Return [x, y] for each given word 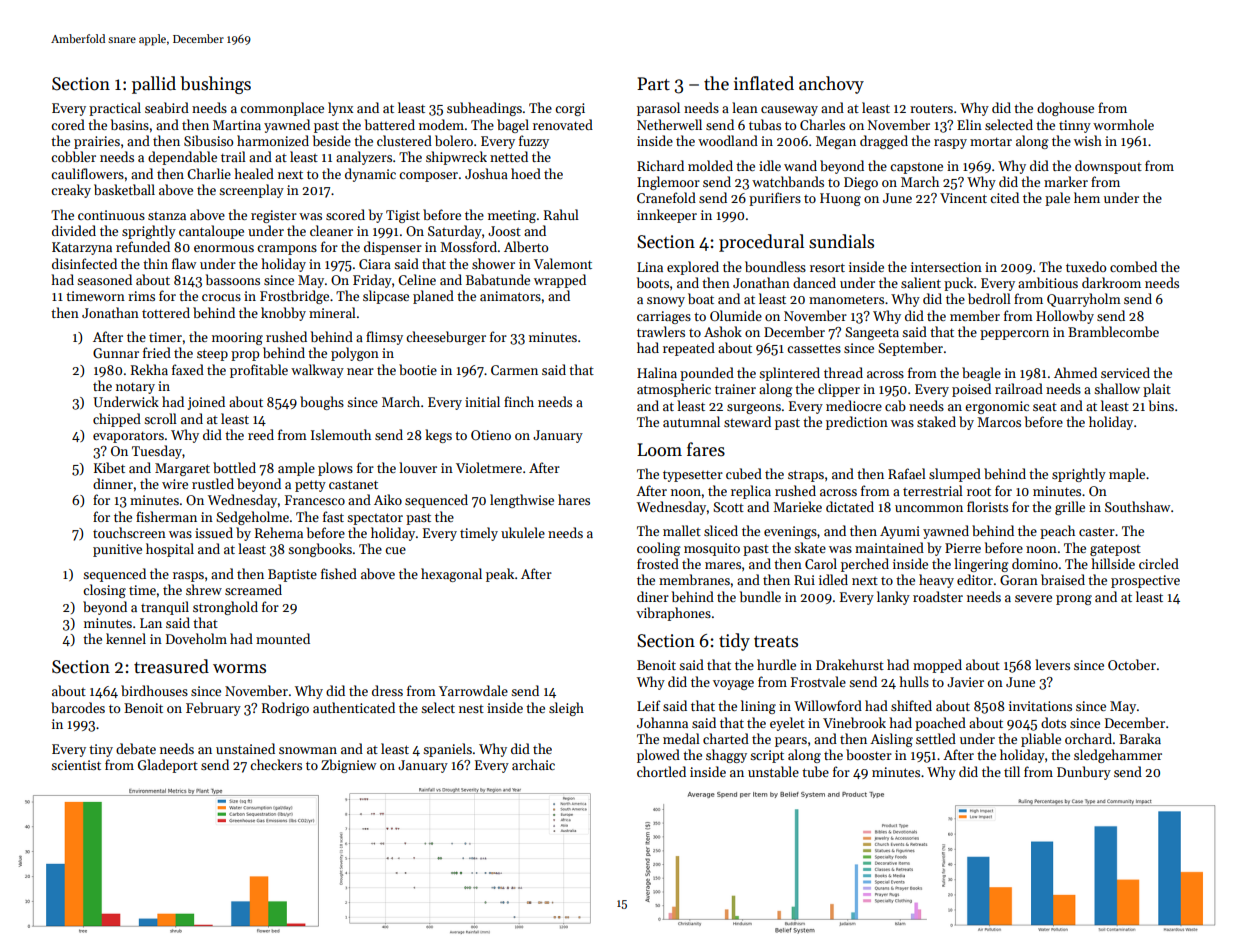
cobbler [73, 156]
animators [510, 296]
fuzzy [534, 142]
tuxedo [1086, 266]
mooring [237, 338]
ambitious [1048, 282]
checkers [276, 764]
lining [758, 707]
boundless [775, 266]
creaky [71, 191]
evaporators [128, 437]
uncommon [929, 508]
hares [574, 499]
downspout [1108, 167]
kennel [126, 638]
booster [869, 754]
